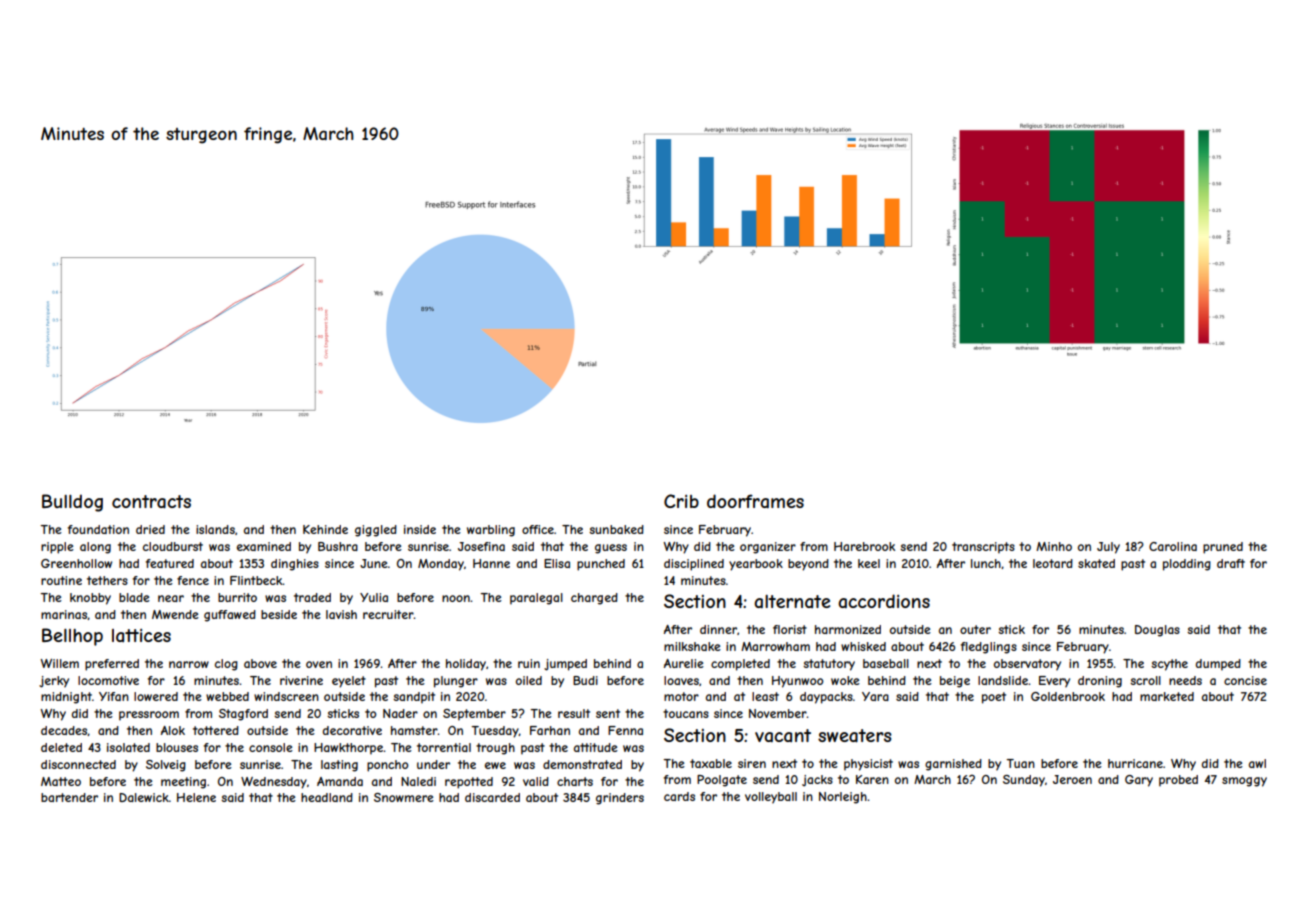 Image resolution: width=1308 pixels, height=924 pixels. What do you see at coordinates (78, 764) in the page?
I see `disconnected` at bounding box center [78, 764].
